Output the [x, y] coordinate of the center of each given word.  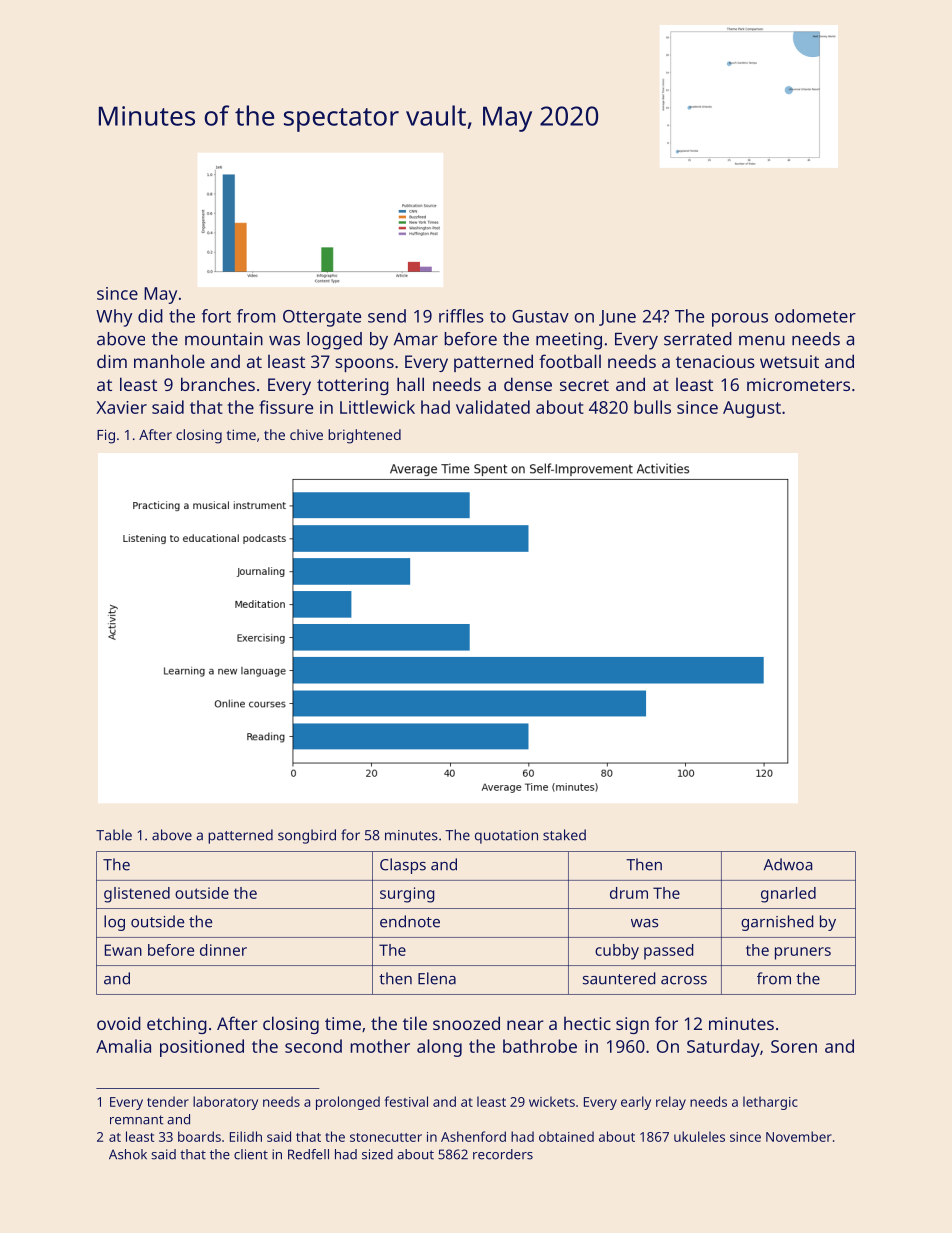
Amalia [123, 1046]
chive [306, 434]
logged [334, 341]
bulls [652, 407]
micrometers [798, 384]
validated [493, 407]
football [570, 361]
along [439, 1048]
